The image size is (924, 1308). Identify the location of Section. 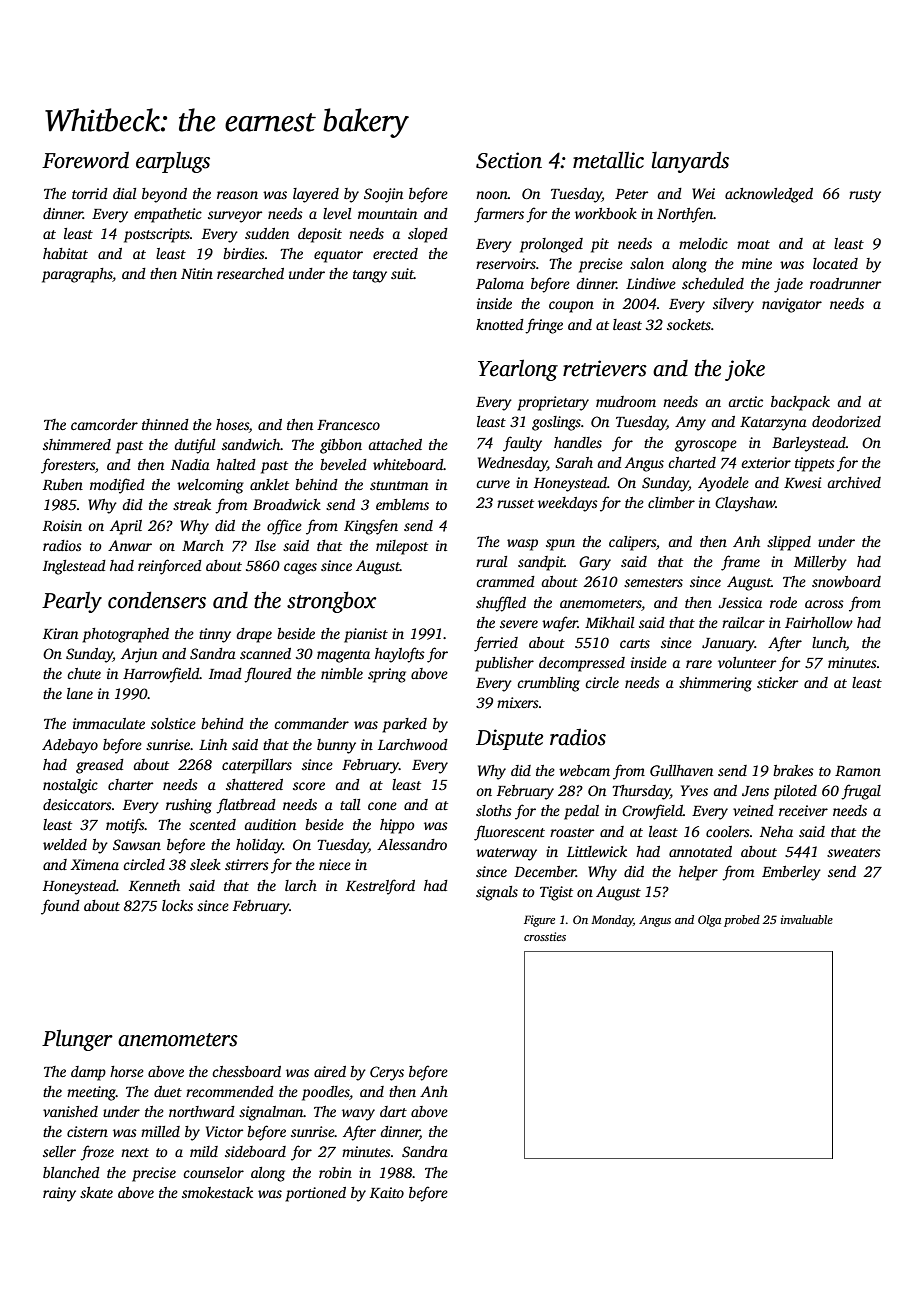
(509, 160).
